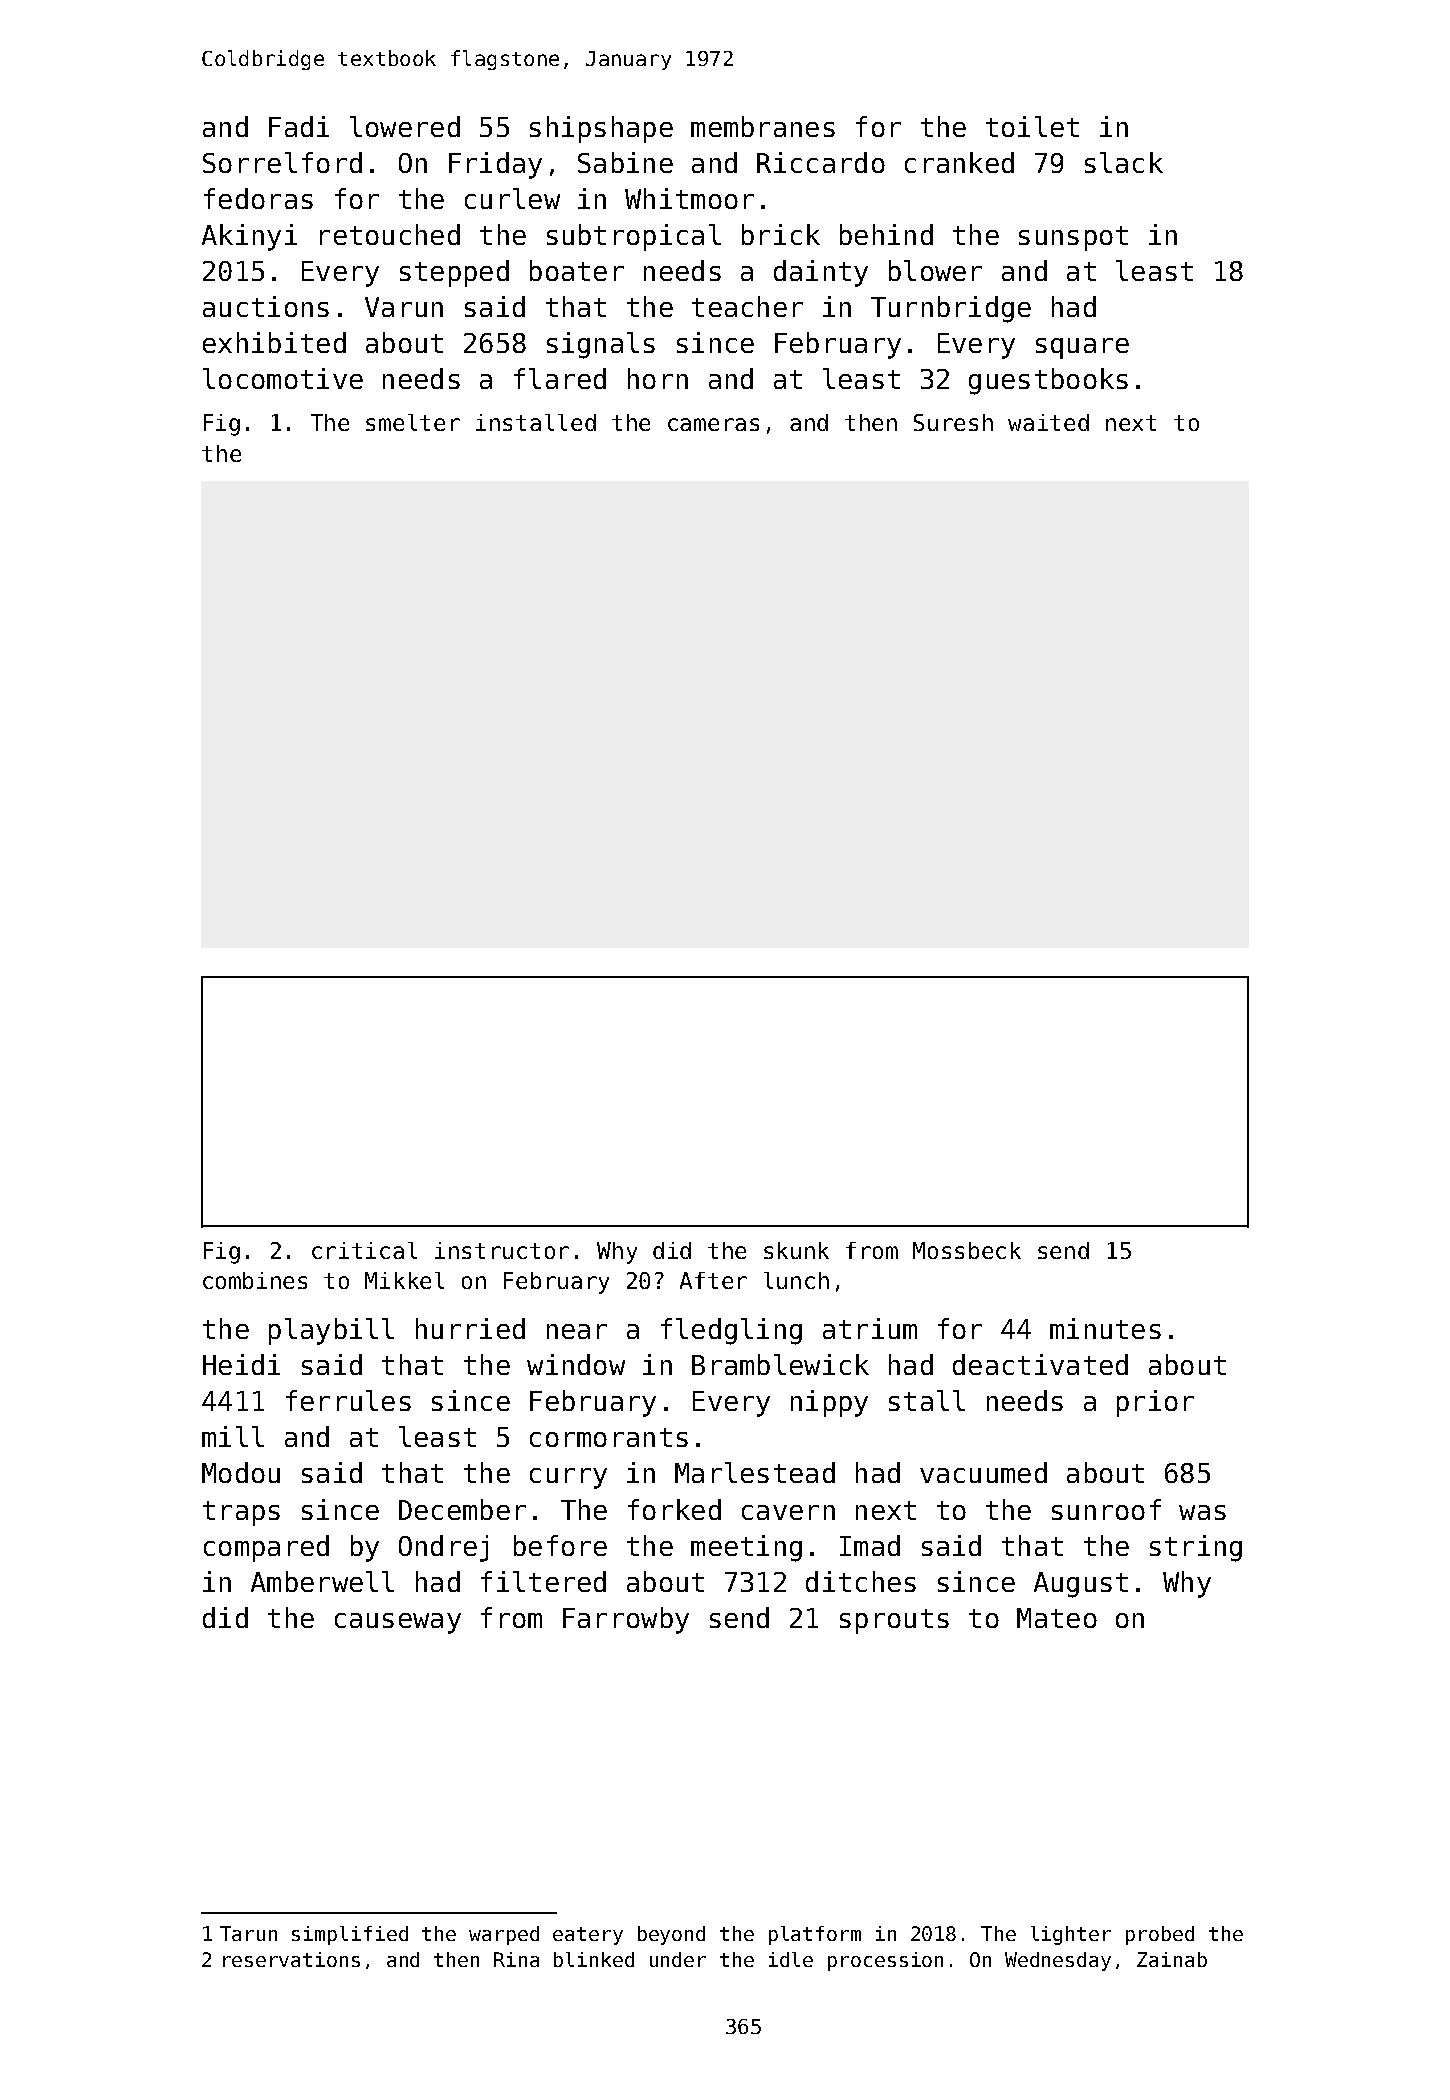  Describe the element at coordinates (350, 1935) in the screenshot. I see `simplified` at that location.
